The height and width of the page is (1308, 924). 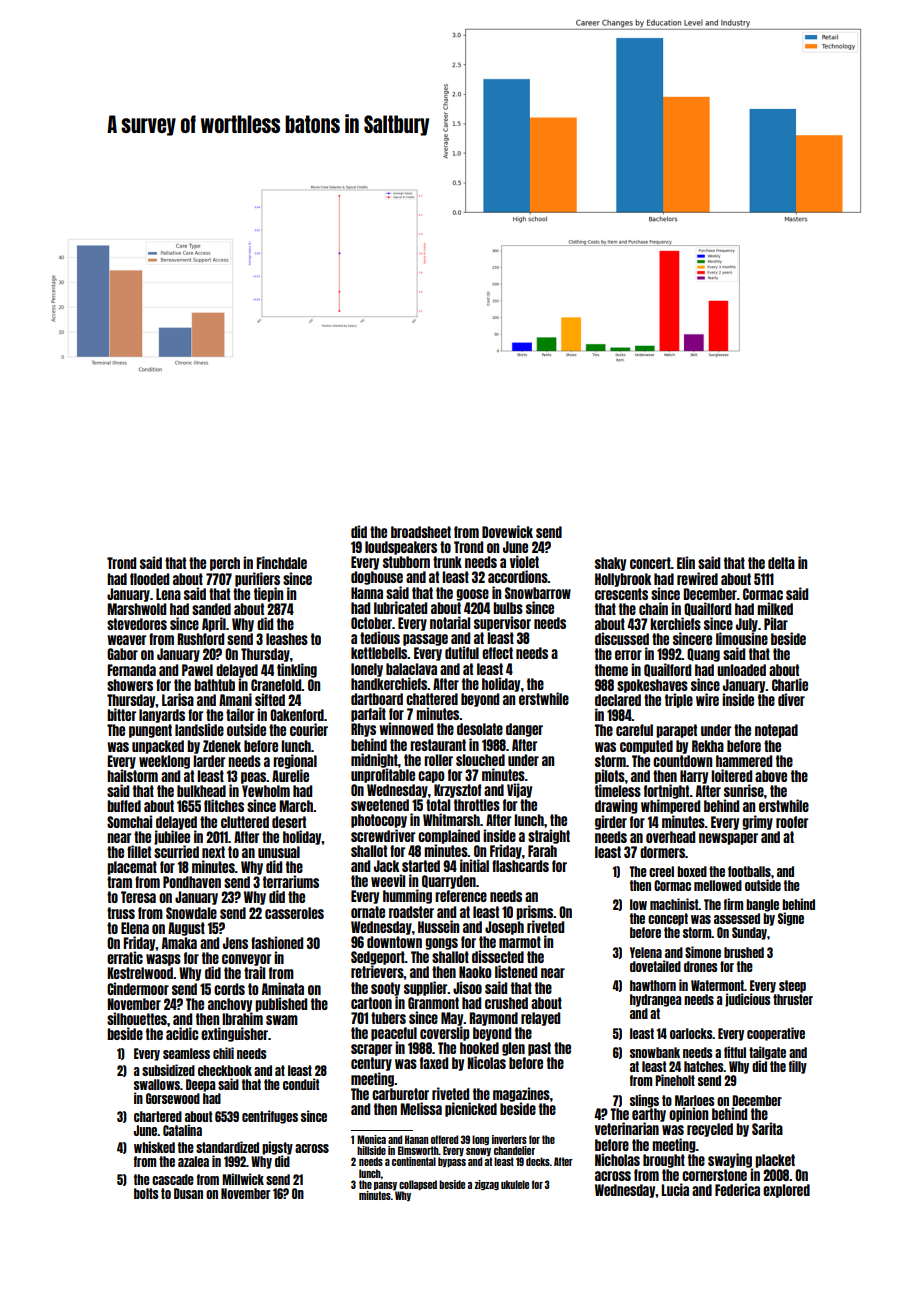 I want to click on Vijay, so click(x=519, y=790).
